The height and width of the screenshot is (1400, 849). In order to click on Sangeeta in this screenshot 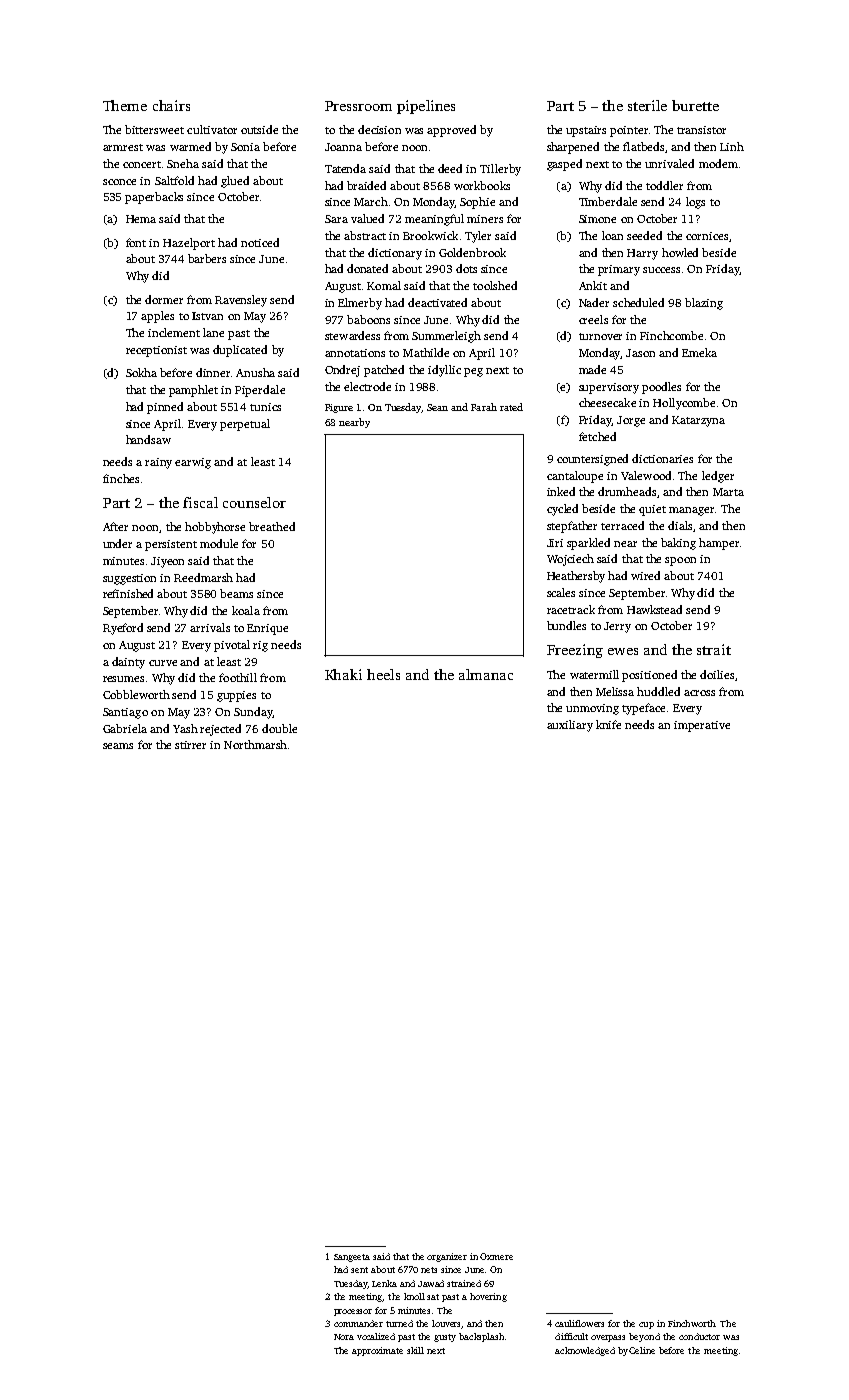, I will do `click(352, 1258)`.
